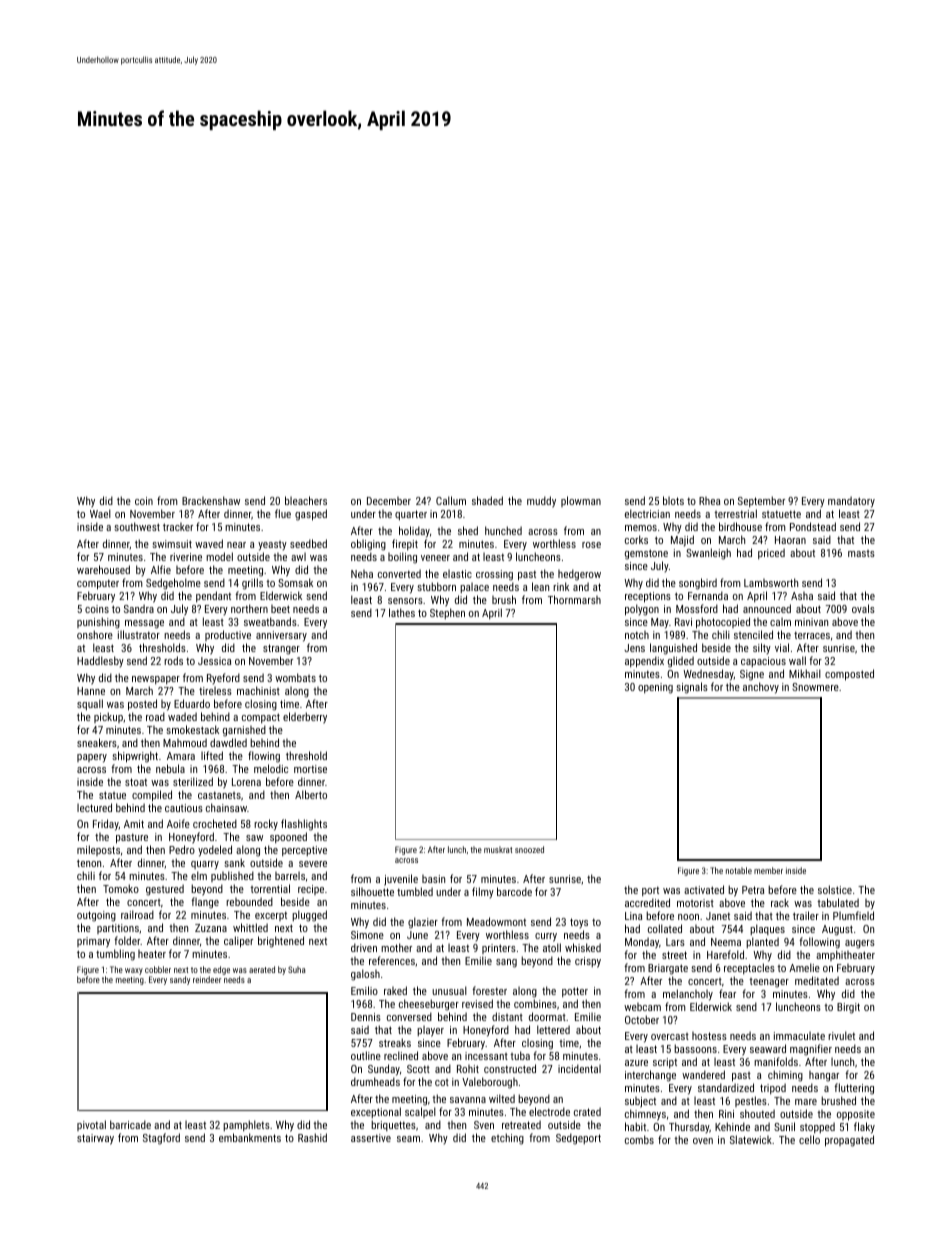 The image size is (952, 1233). I want to click on opening, so click(655, 688).
